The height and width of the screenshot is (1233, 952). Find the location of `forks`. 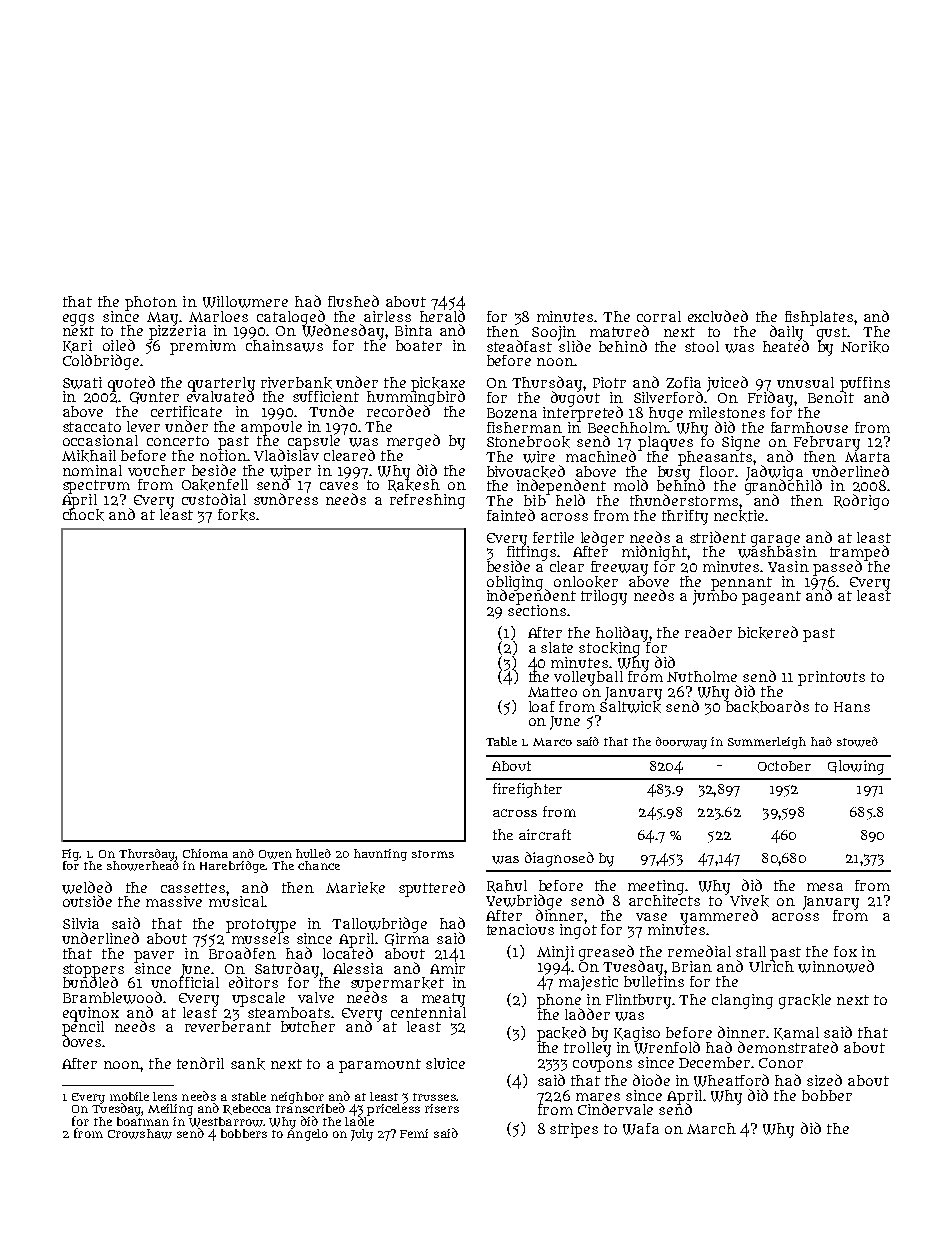

forks is located at coordinates (236, 515).
